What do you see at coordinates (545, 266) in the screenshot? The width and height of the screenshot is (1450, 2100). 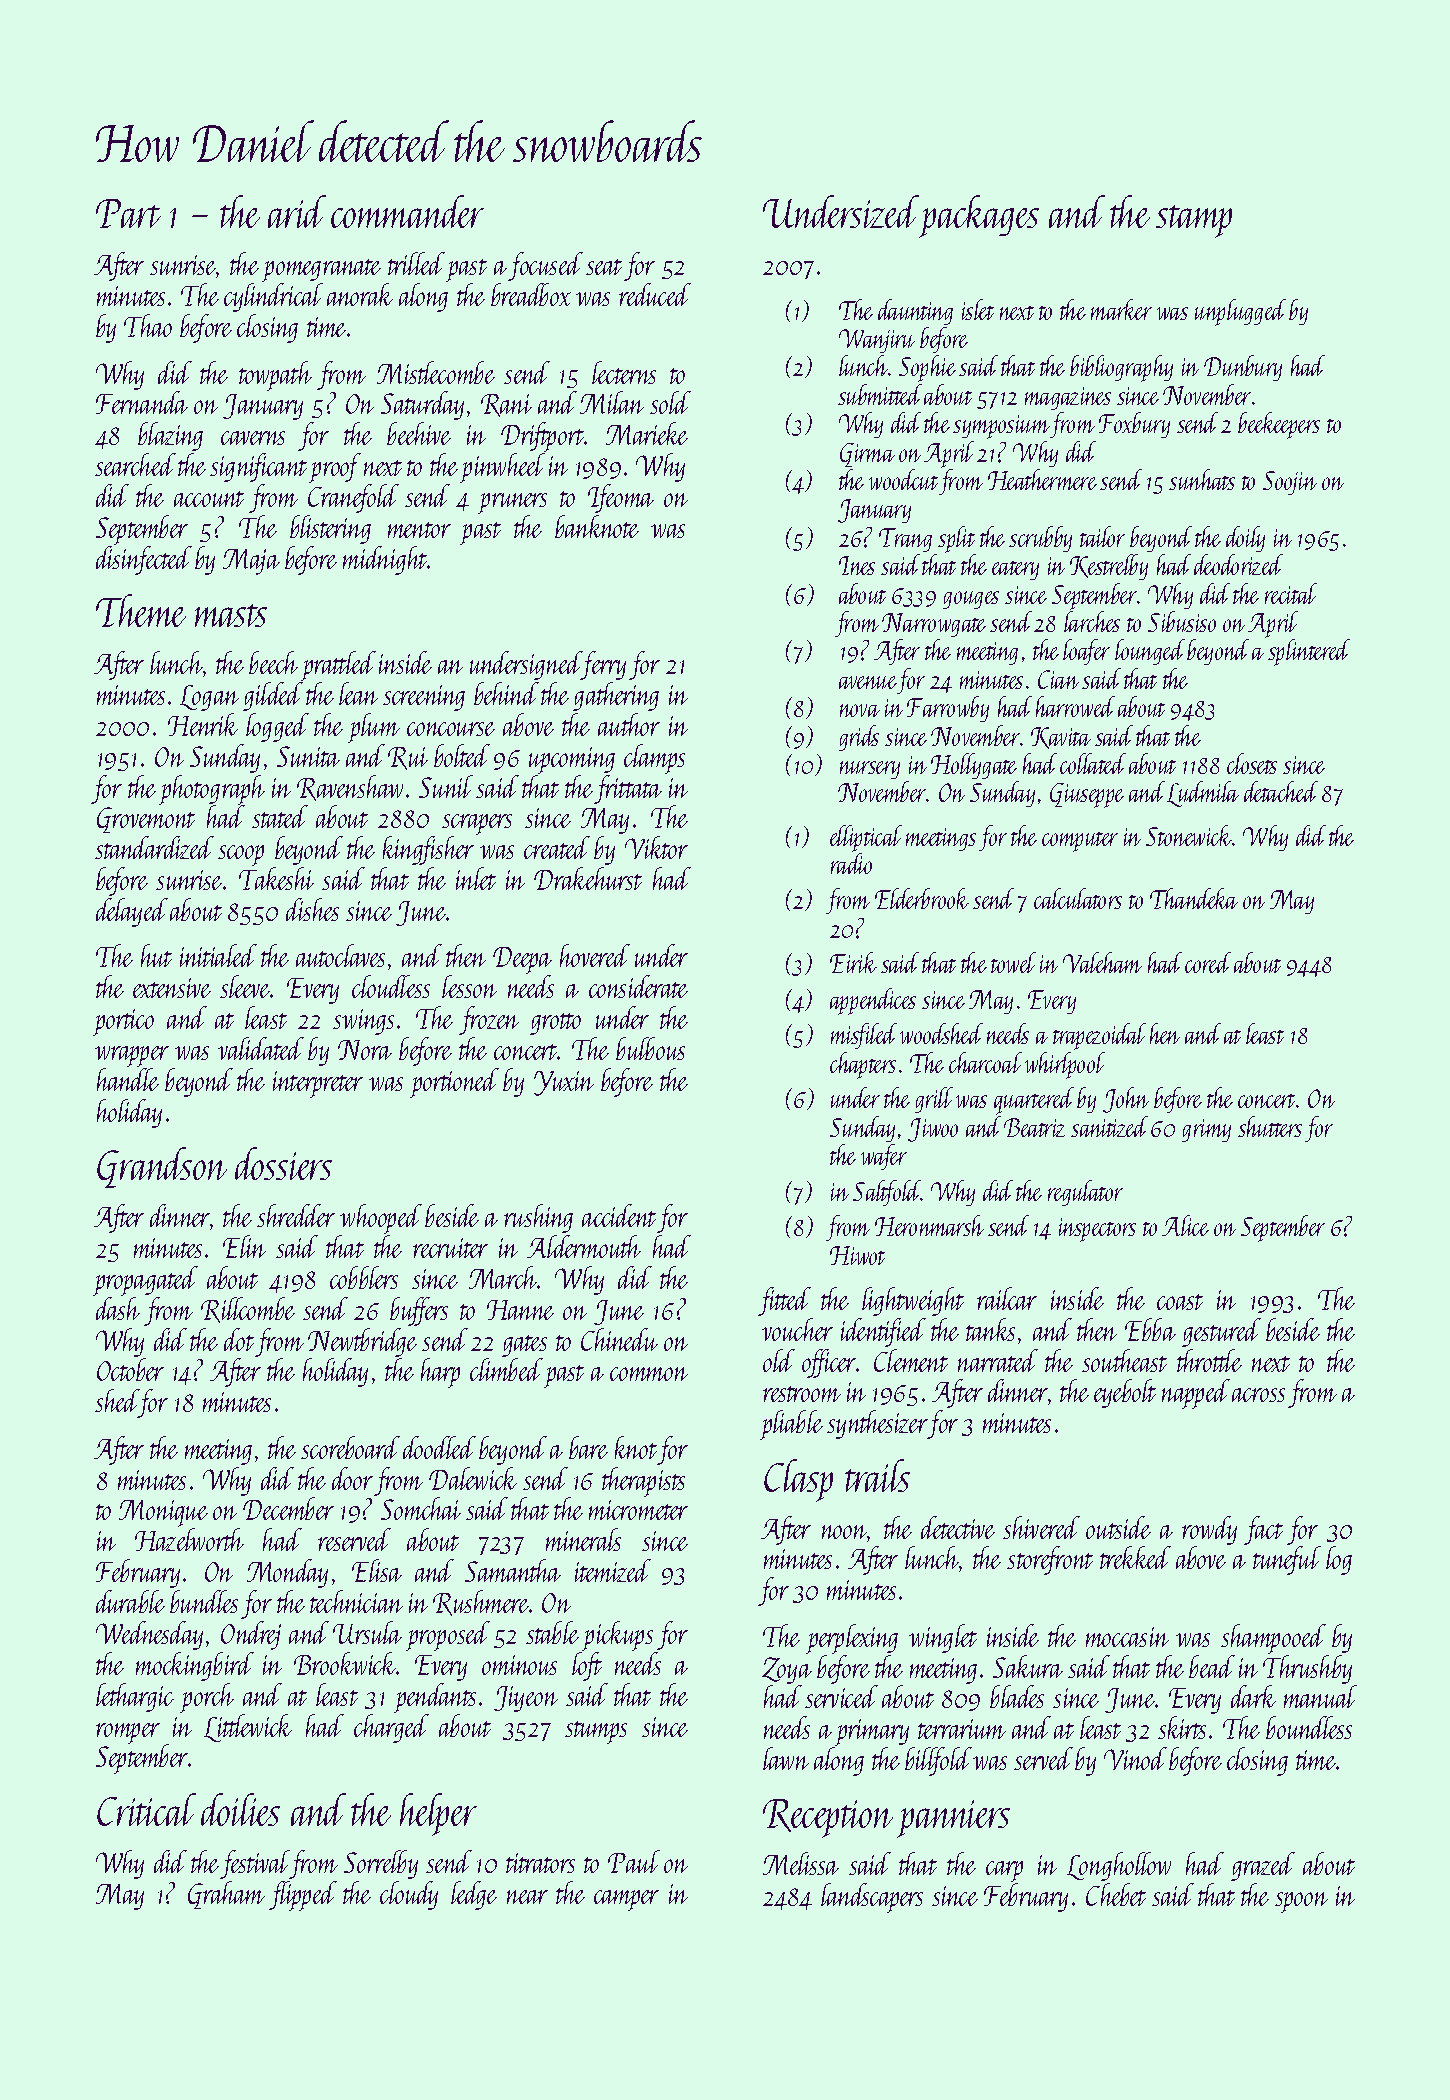 I see `focused` at bounding box center [545, 266].
